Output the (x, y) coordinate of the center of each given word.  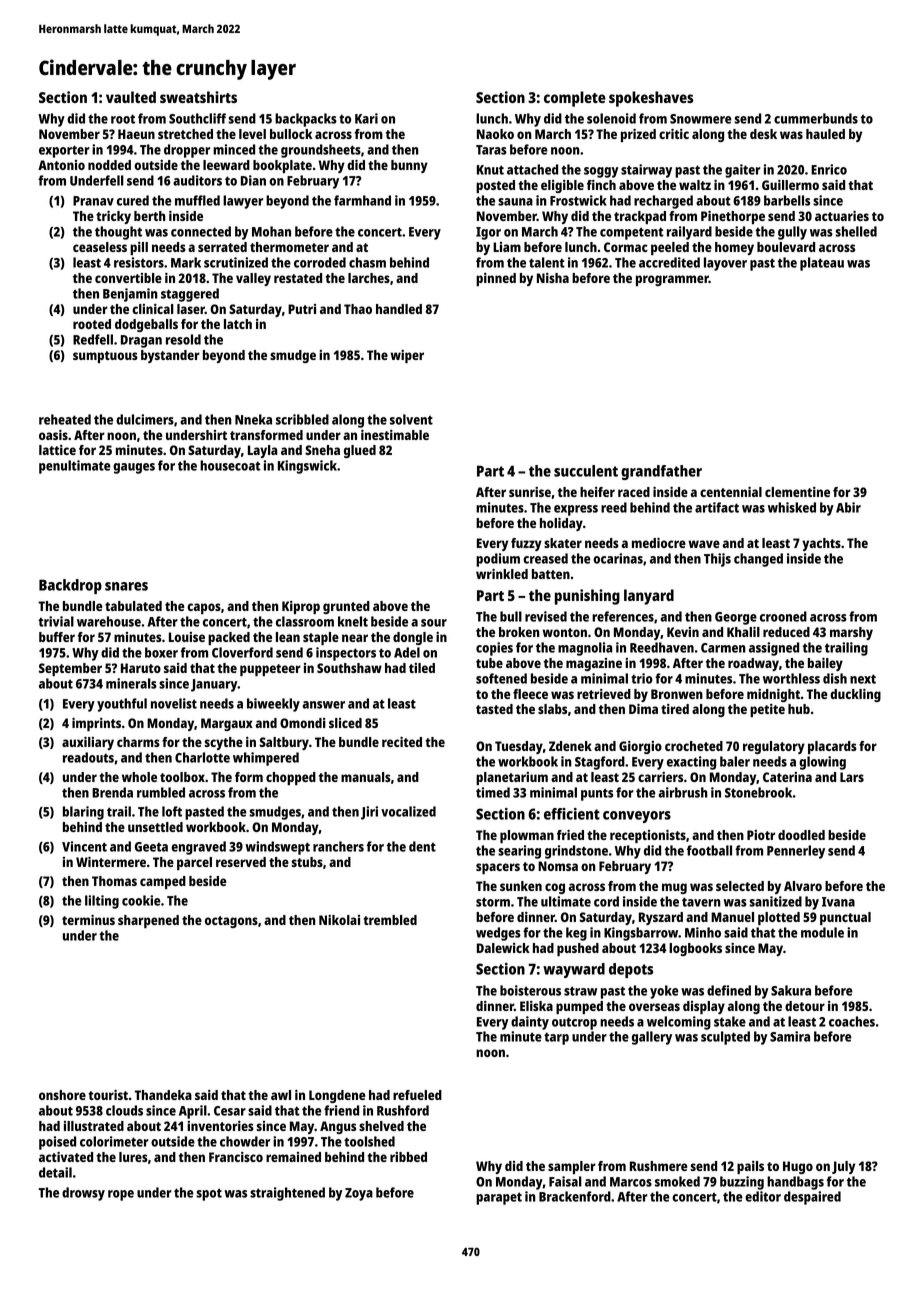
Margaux (227, 724)
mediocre (659, 543)
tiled (422, 668)
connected (201, 231)
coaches (852, 1021)
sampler (572, 1167)
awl (281, 1095)
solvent (411, 419)
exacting (691, 763)
